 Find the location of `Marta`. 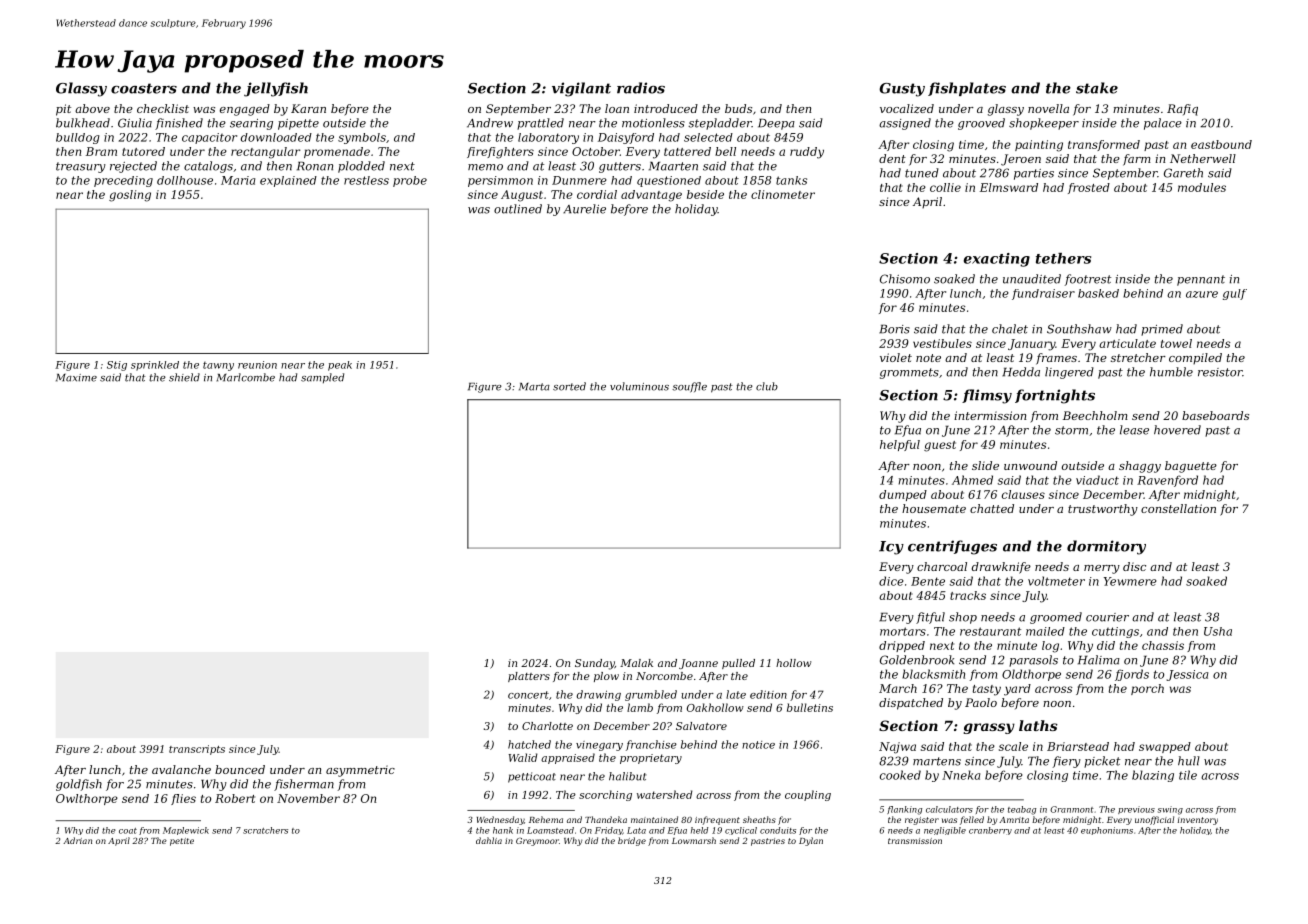

Marta is located at coordinates (534, 387).
